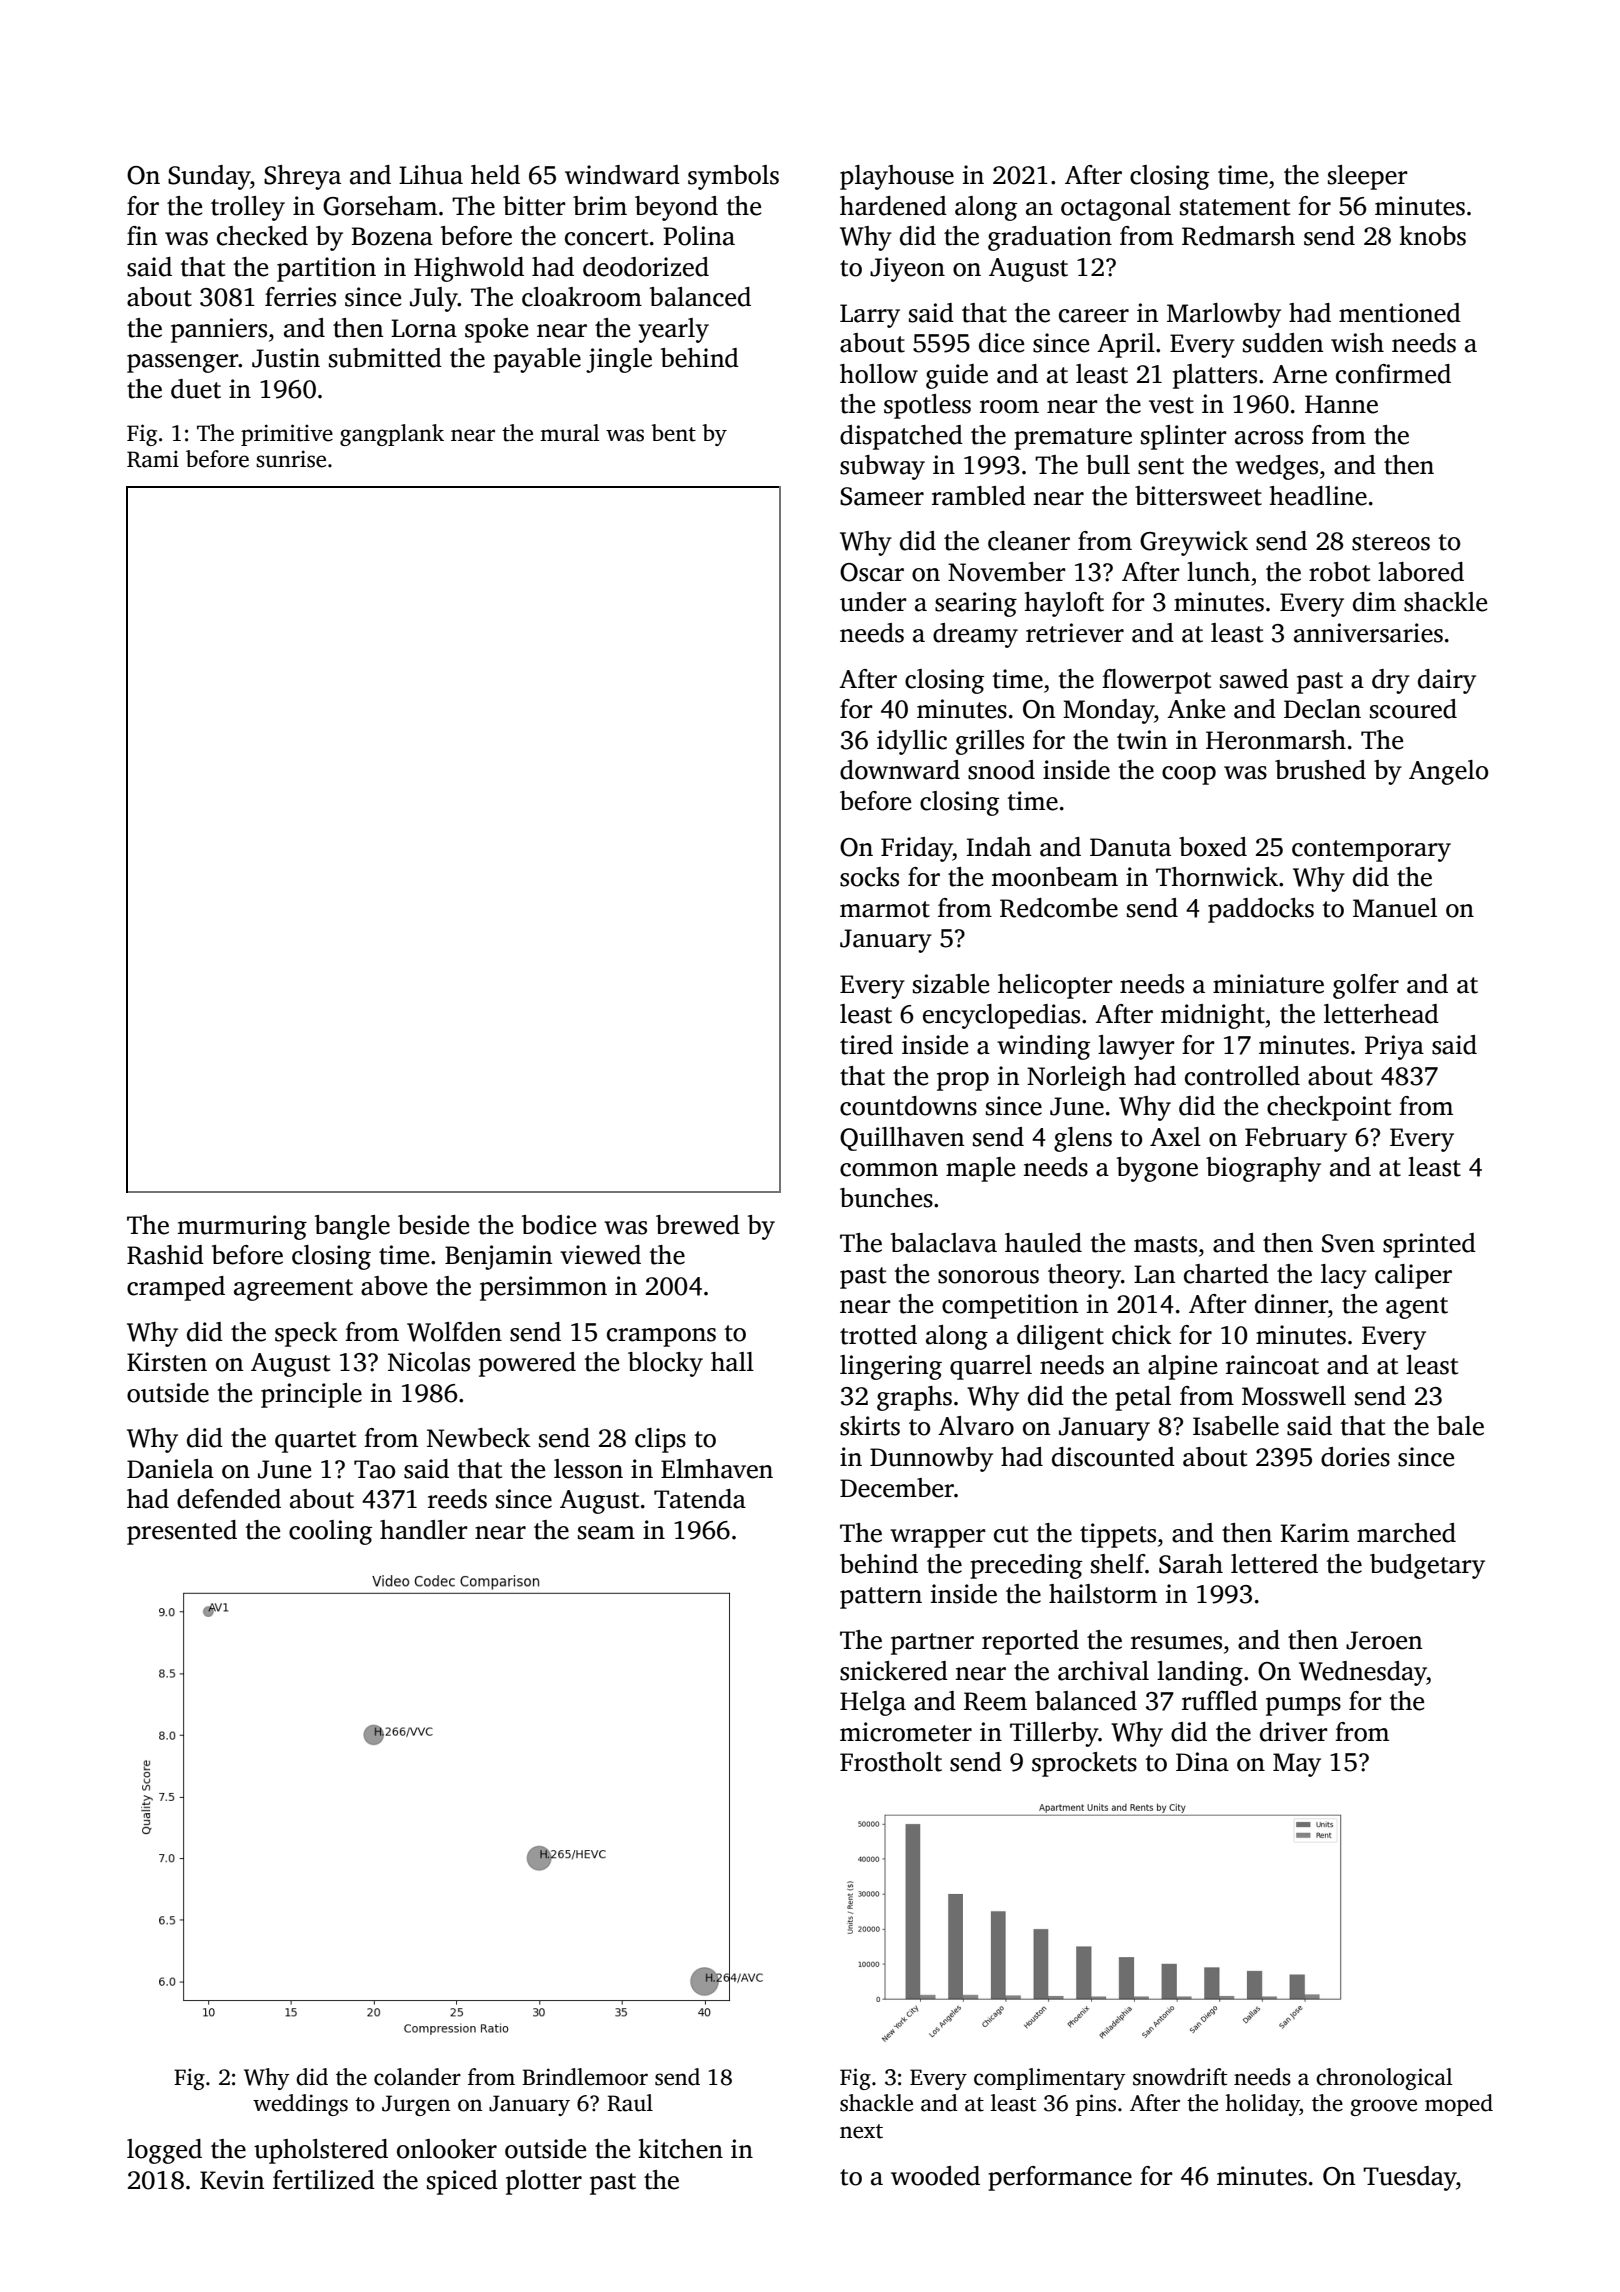 The image size is (1620, 2292). Describe the element at coordinates (431, 175) in the image. I see `Lihua` at that location.
